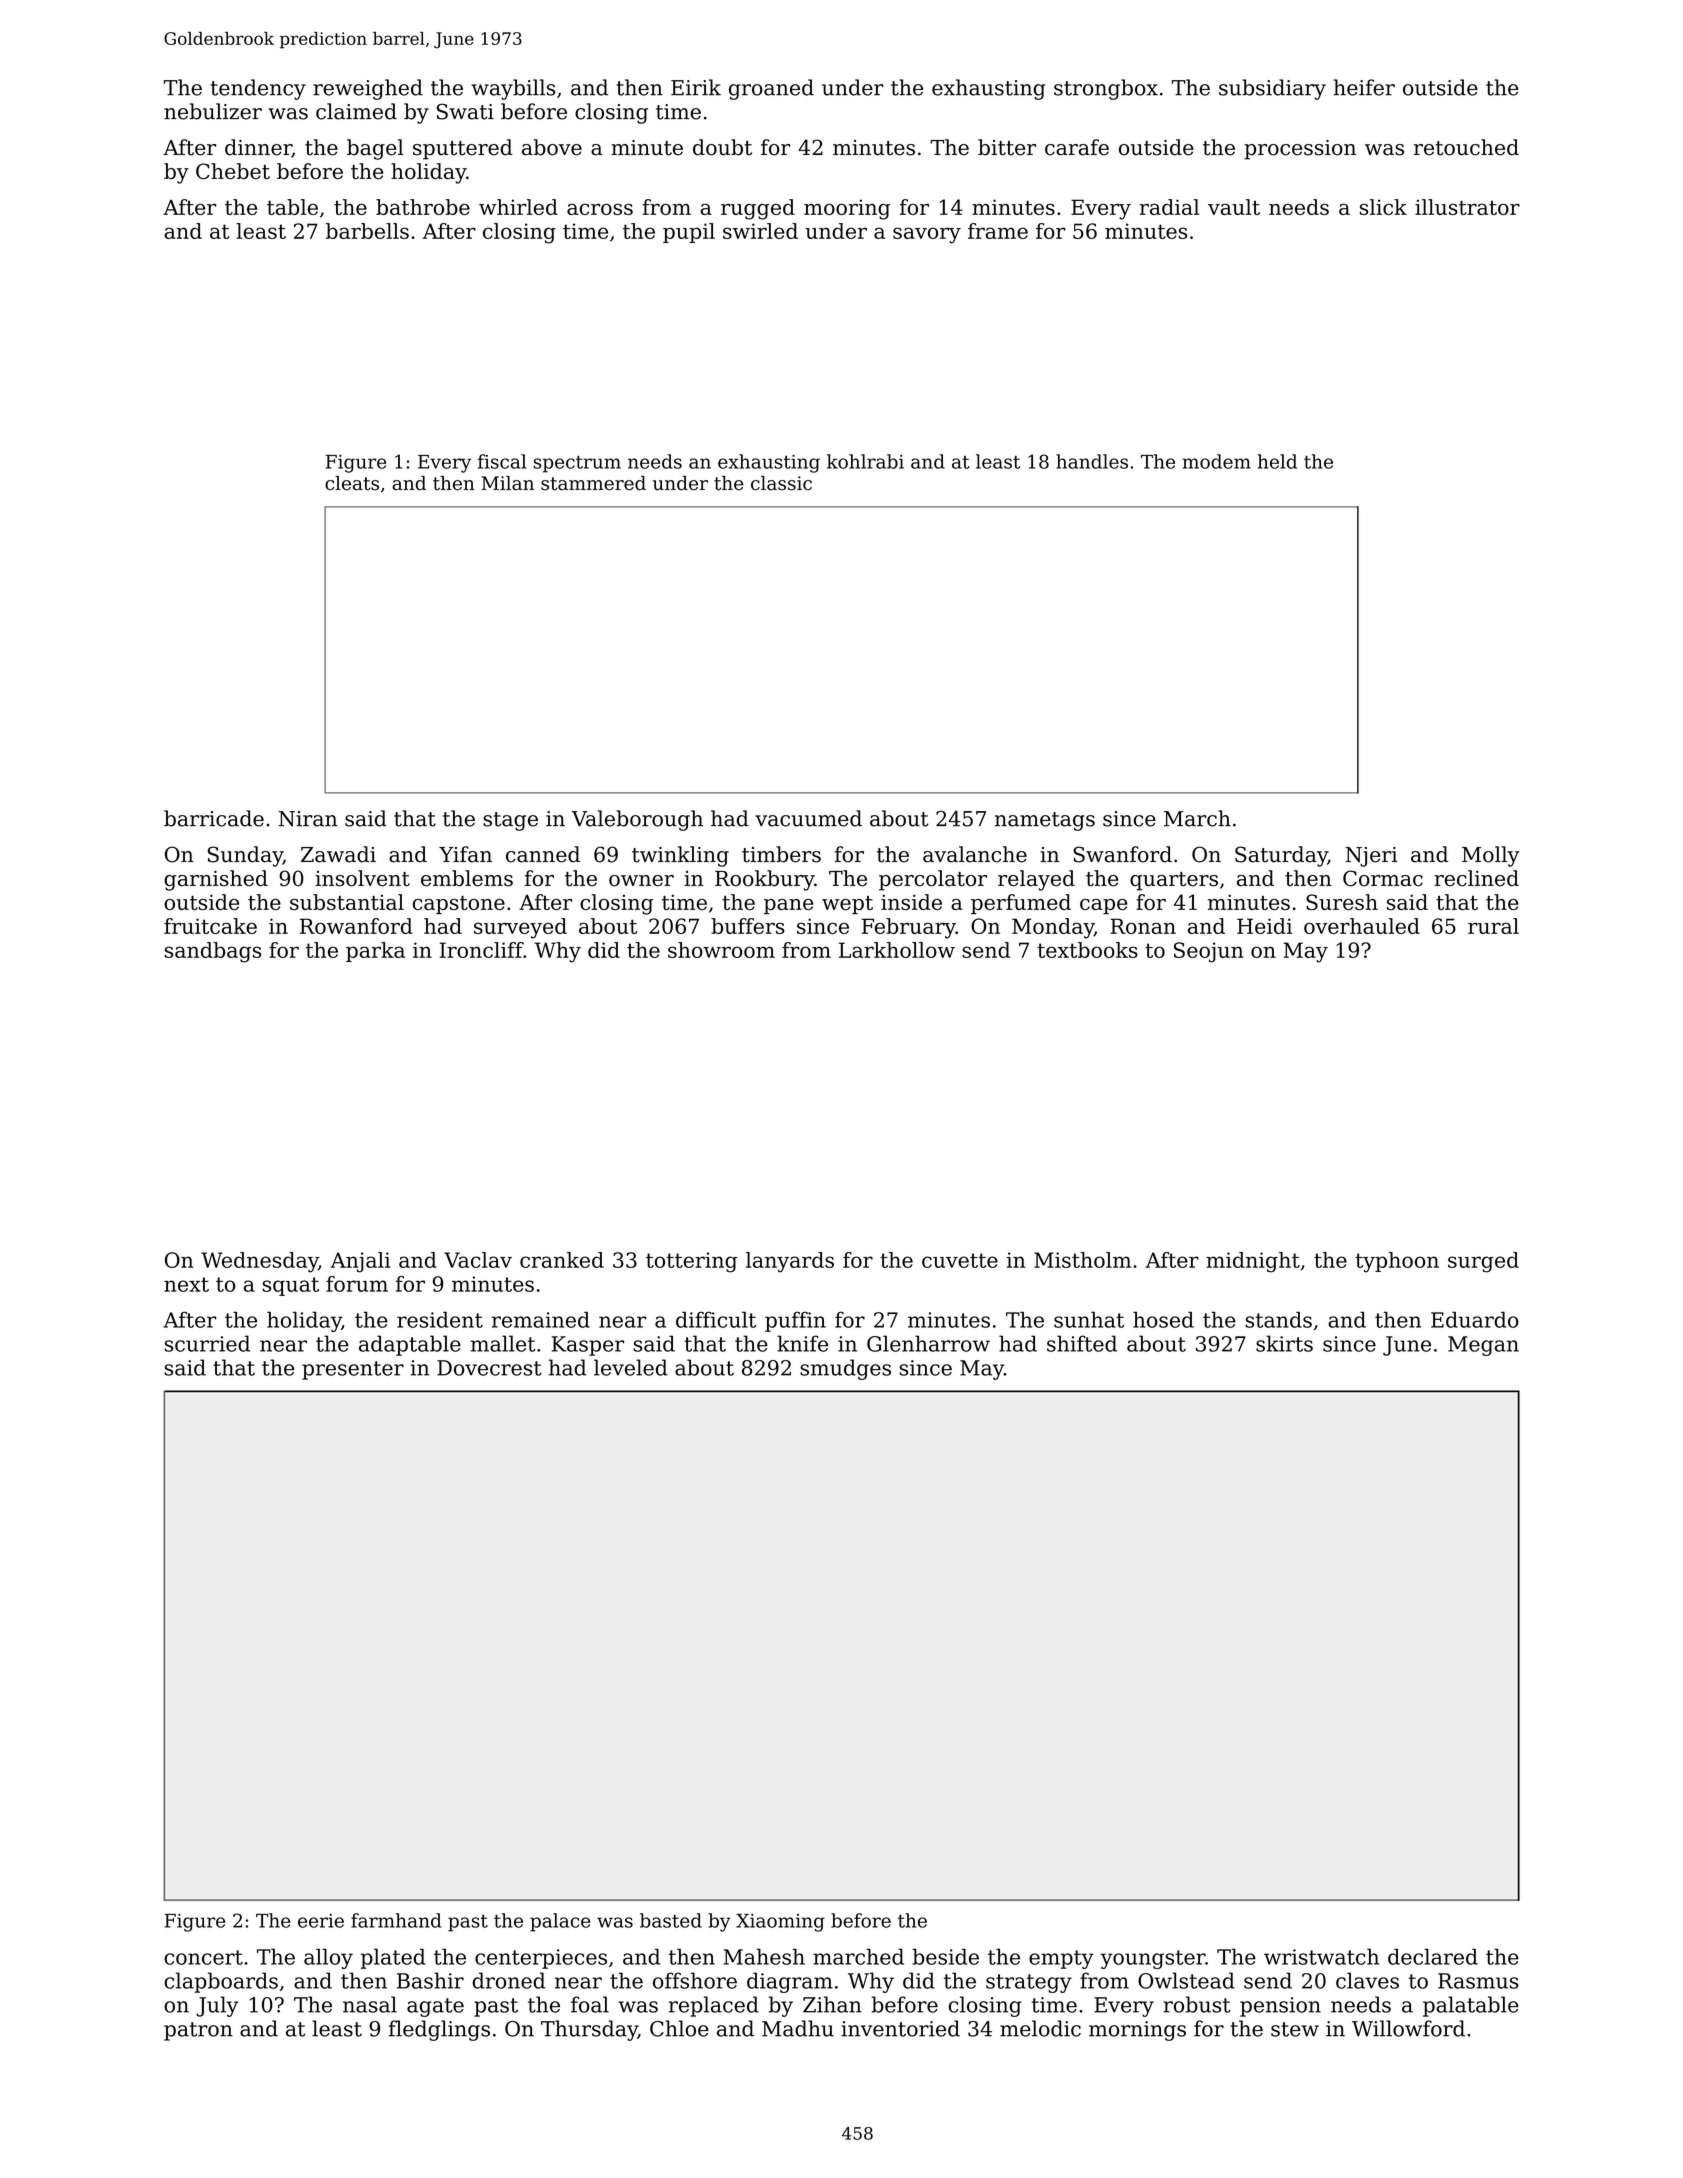  Describe the element at coordinates (1045, 821) in the document. I see `nametags` at that location.
